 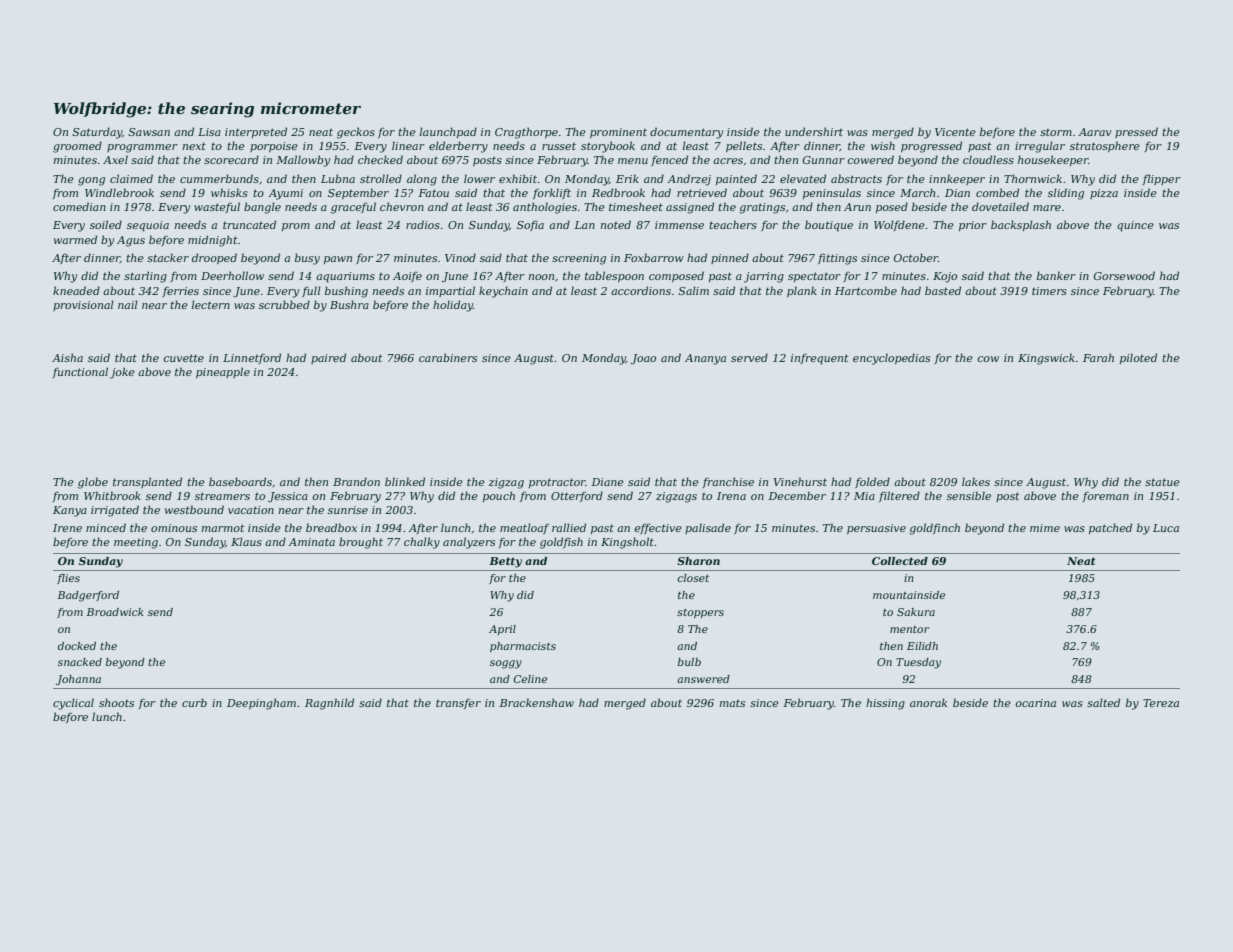 I want to click on Joao, so click(x=643, y=359).
